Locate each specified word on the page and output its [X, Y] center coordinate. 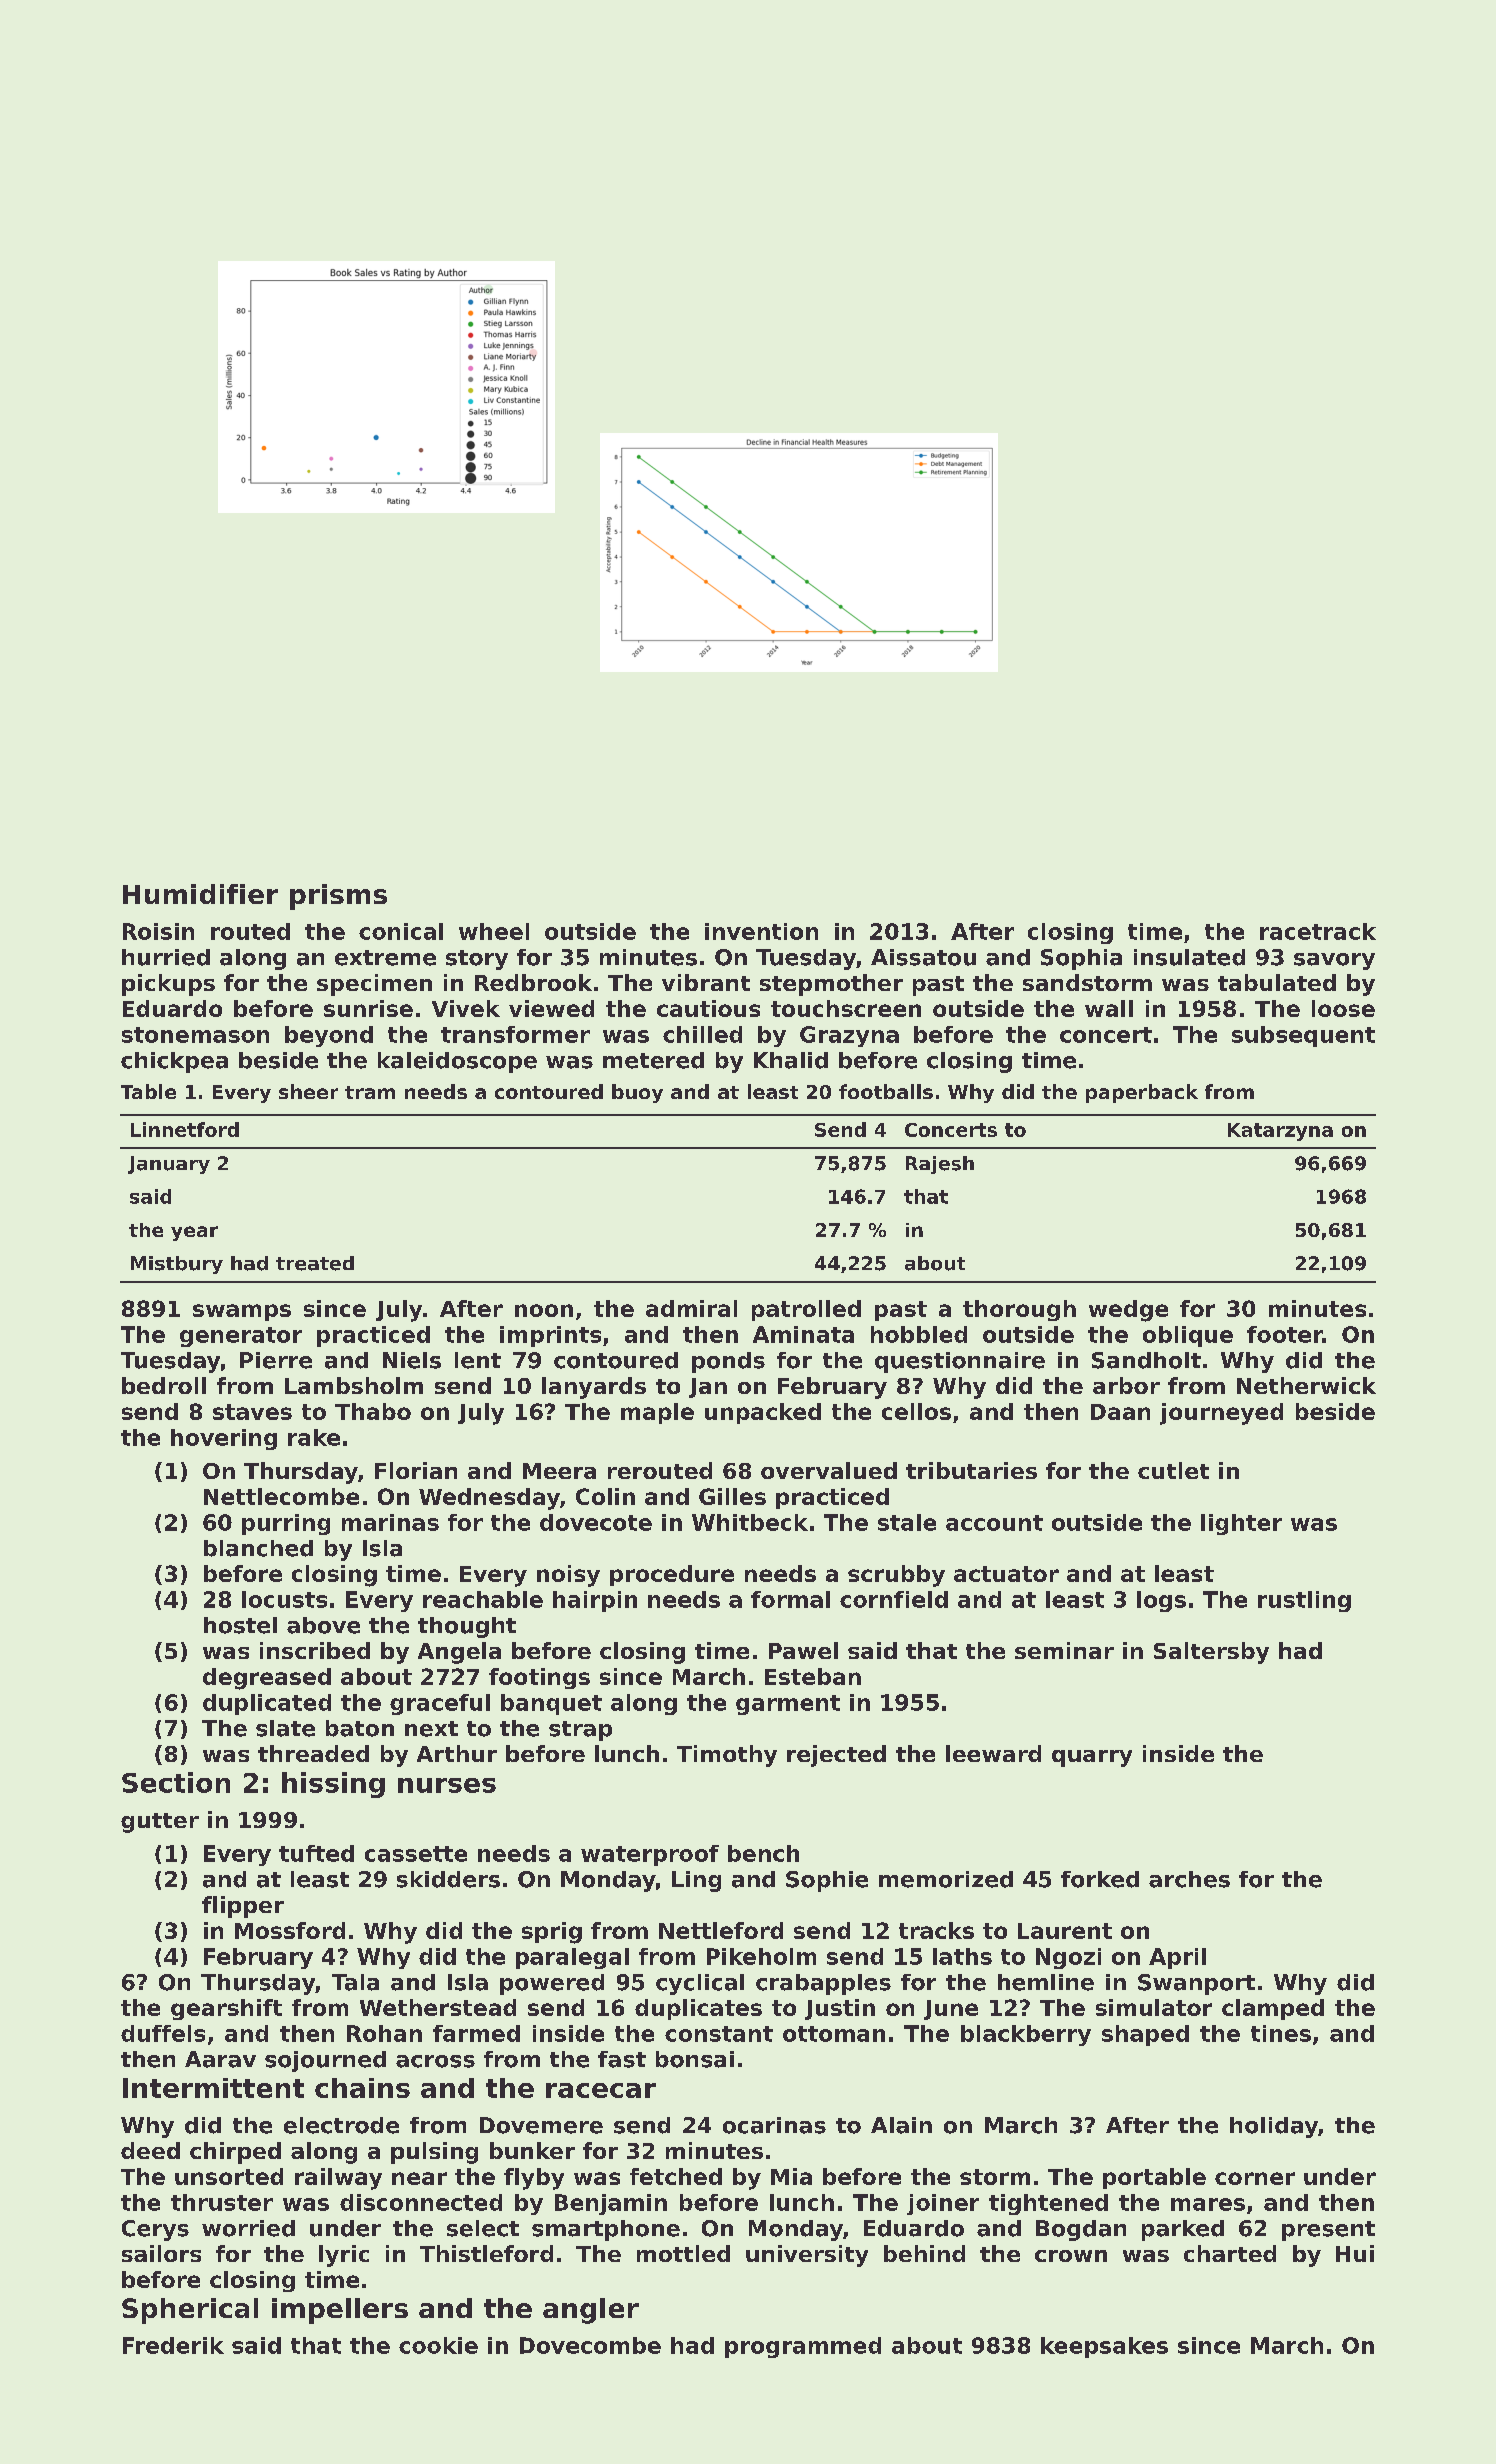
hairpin [595, 1601]
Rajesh [940, 1165]
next [431, 1729]
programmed [803, 2347]
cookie [438, 2345]
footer [1285, 1334]
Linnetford [185, 1129]
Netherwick [1306, 1385]
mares [1208, 2204]
